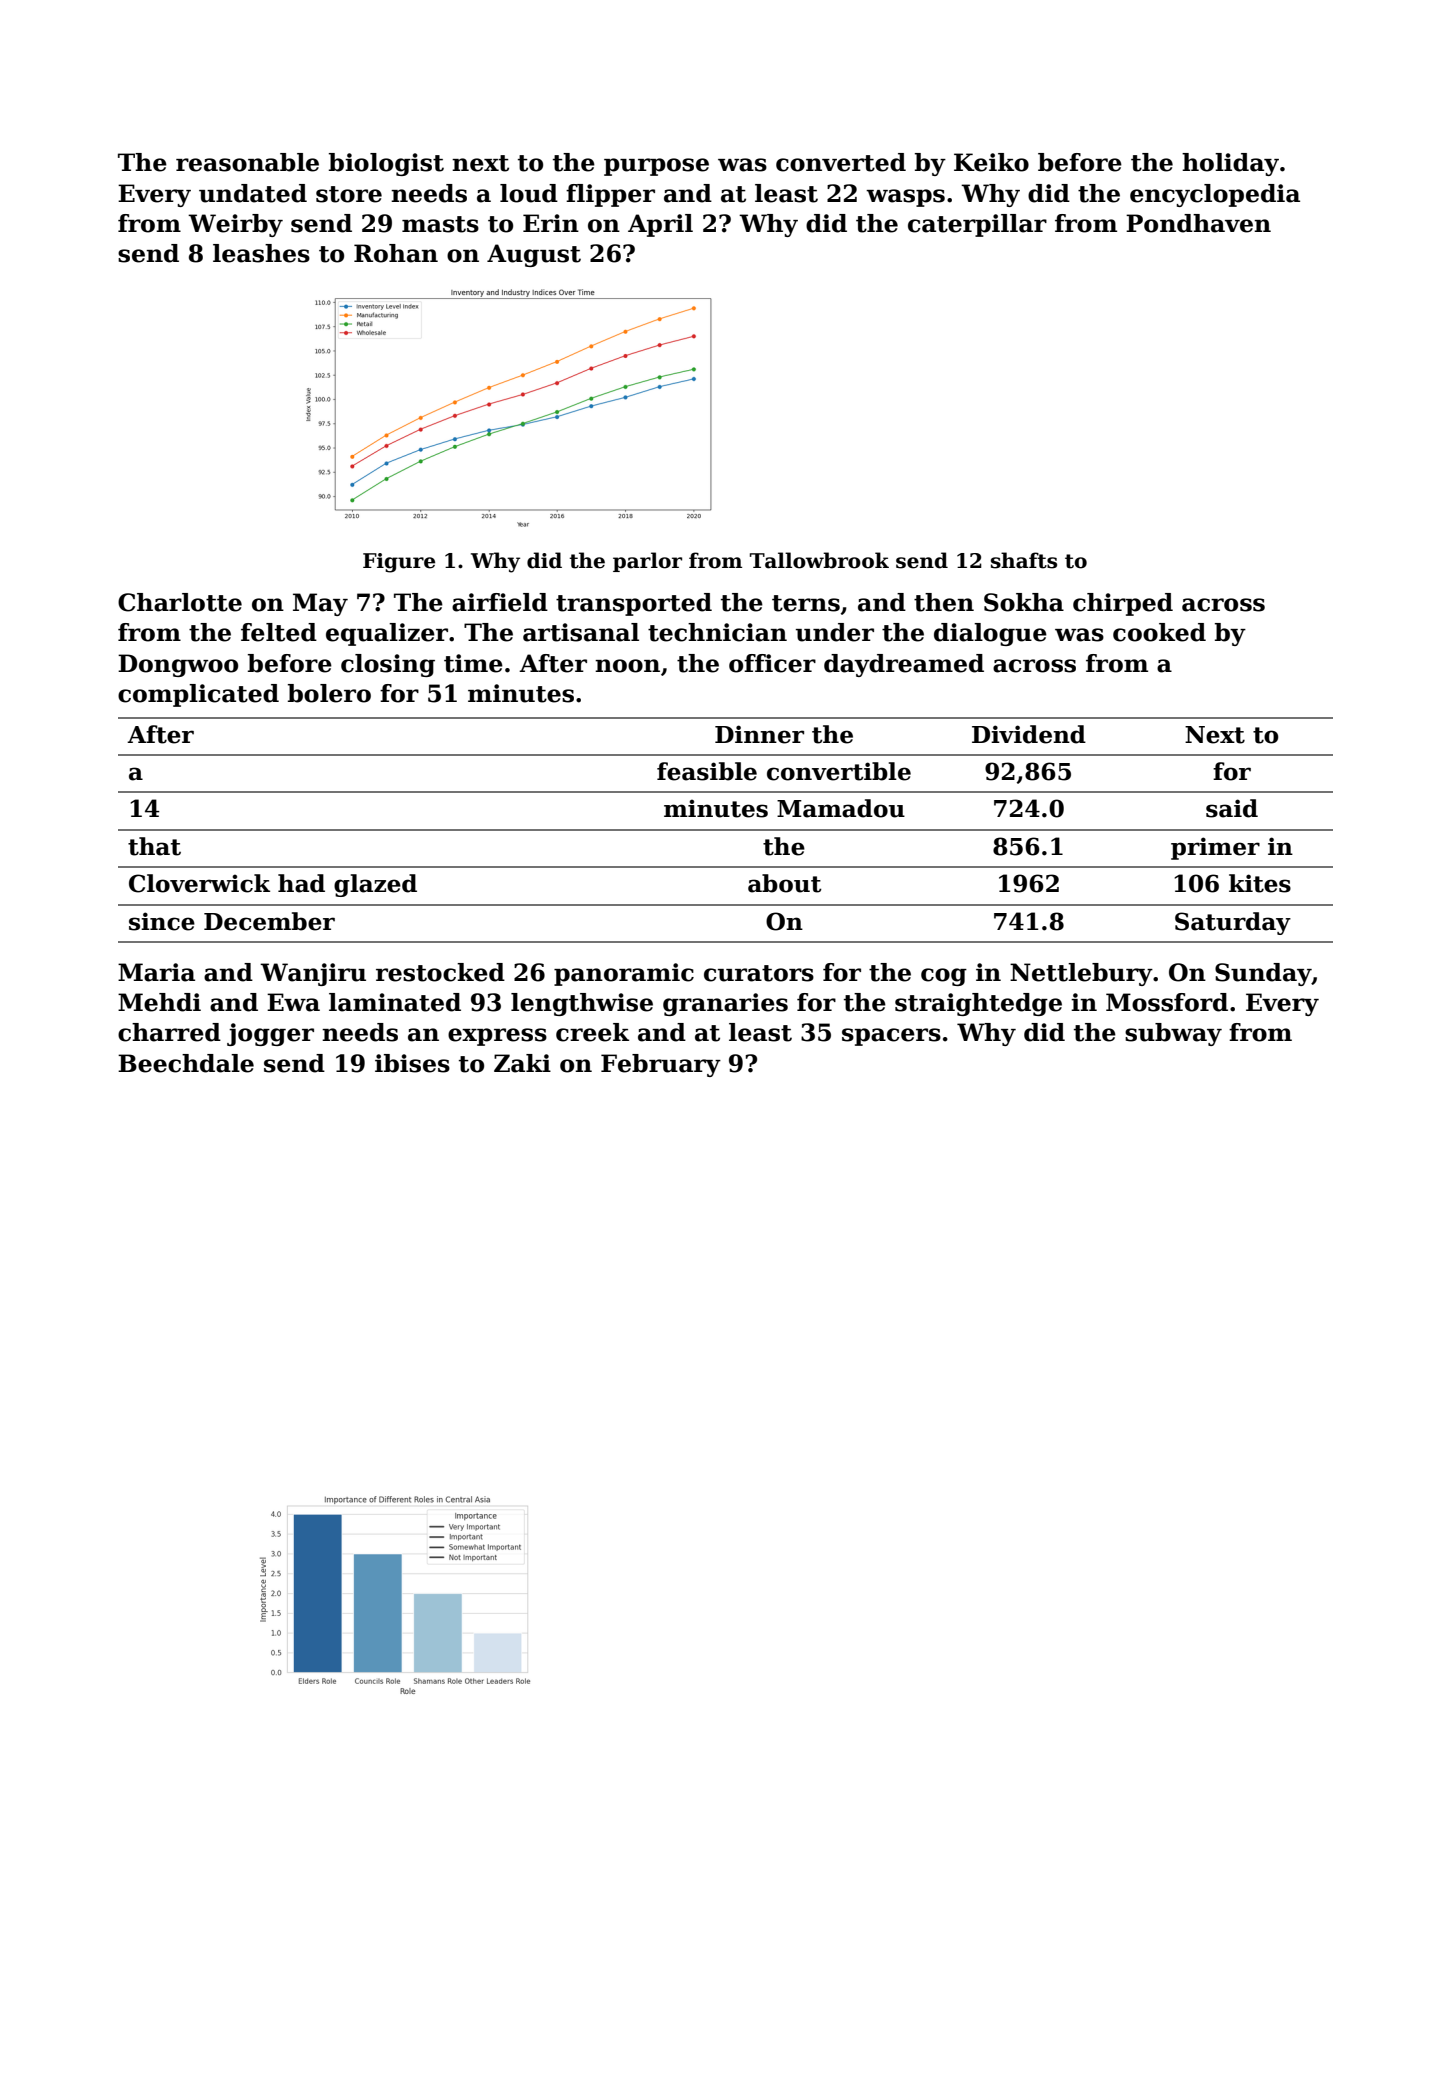 Image resolution: width=1450 pixels, height=2100 pixels. What do you see at coordinates (1024, 560) in the screenshot?
I see `shafts` at bounding box center [1024, 560].
